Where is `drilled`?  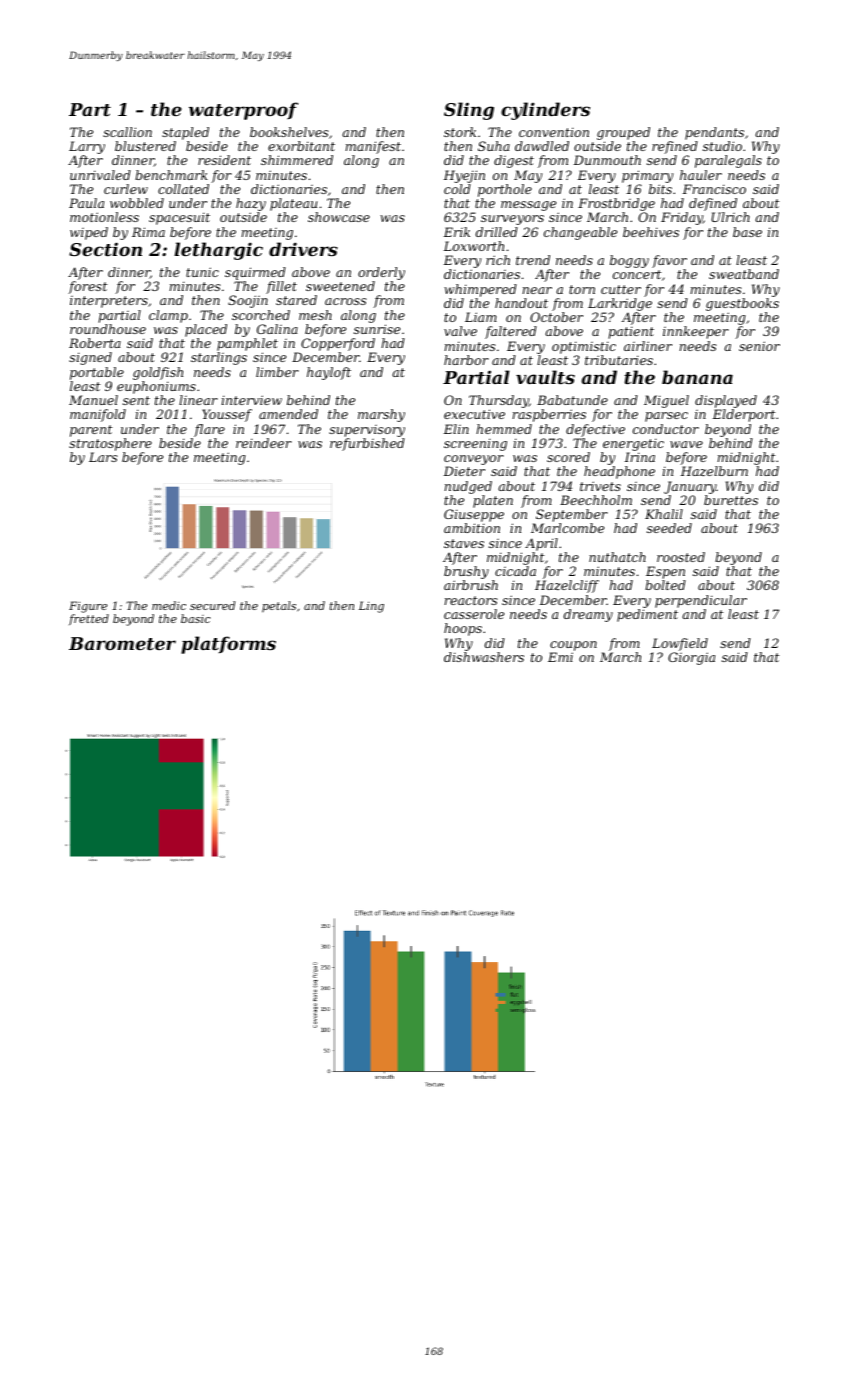
drilled is located at coordinates (497, 232).
